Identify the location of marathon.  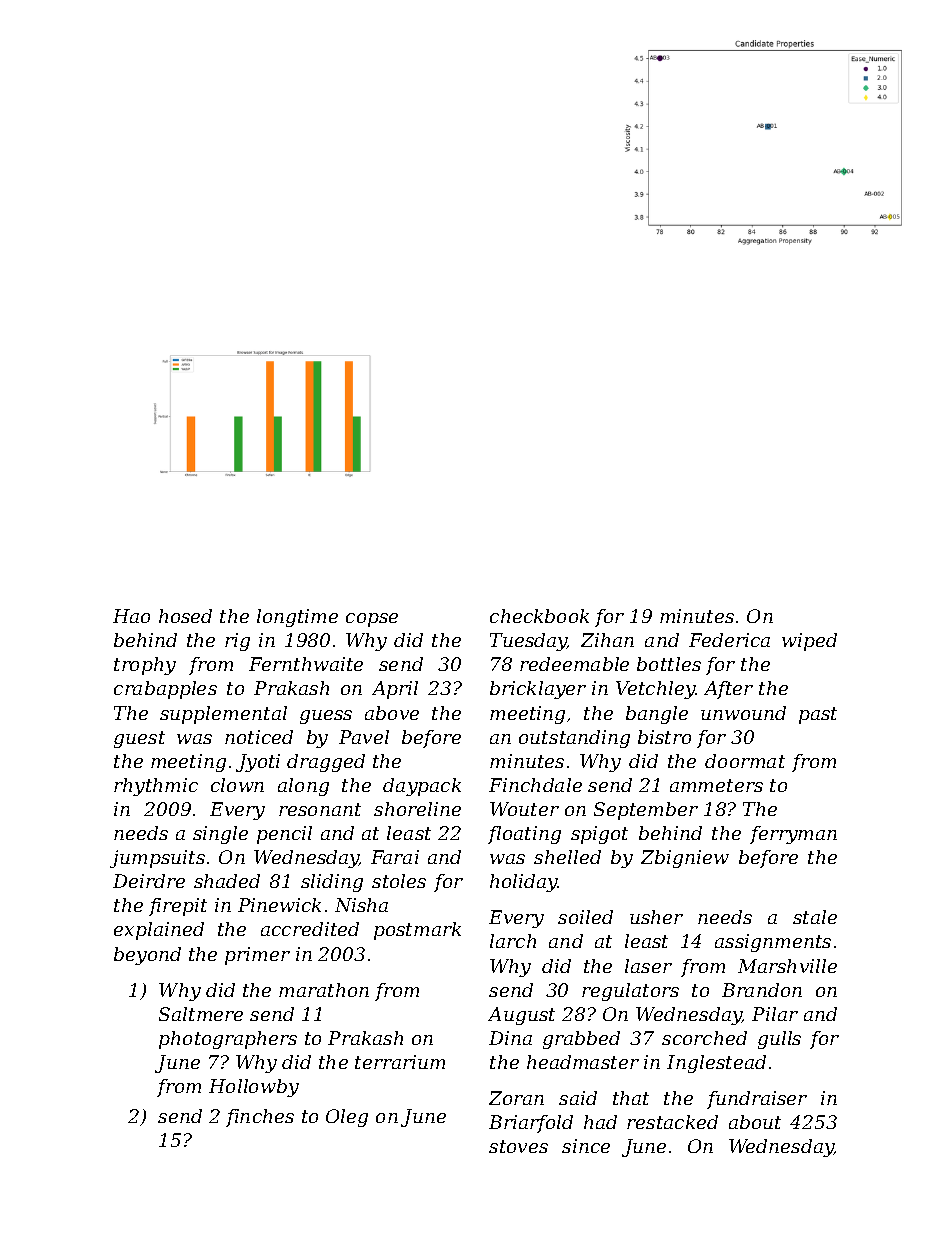
(324, 990).
